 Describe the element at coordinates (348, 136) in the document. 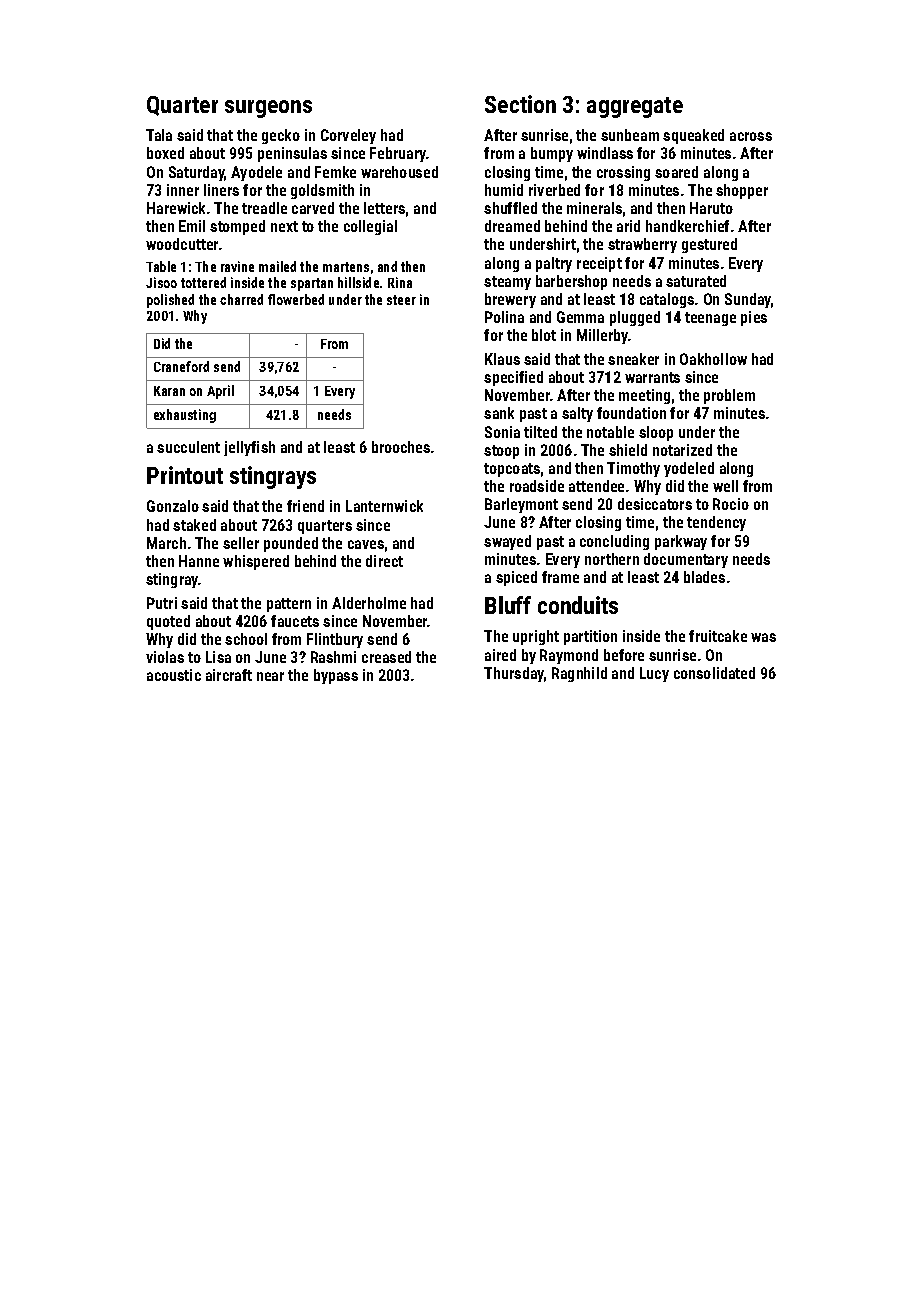

I see `Corveley` at that location.
